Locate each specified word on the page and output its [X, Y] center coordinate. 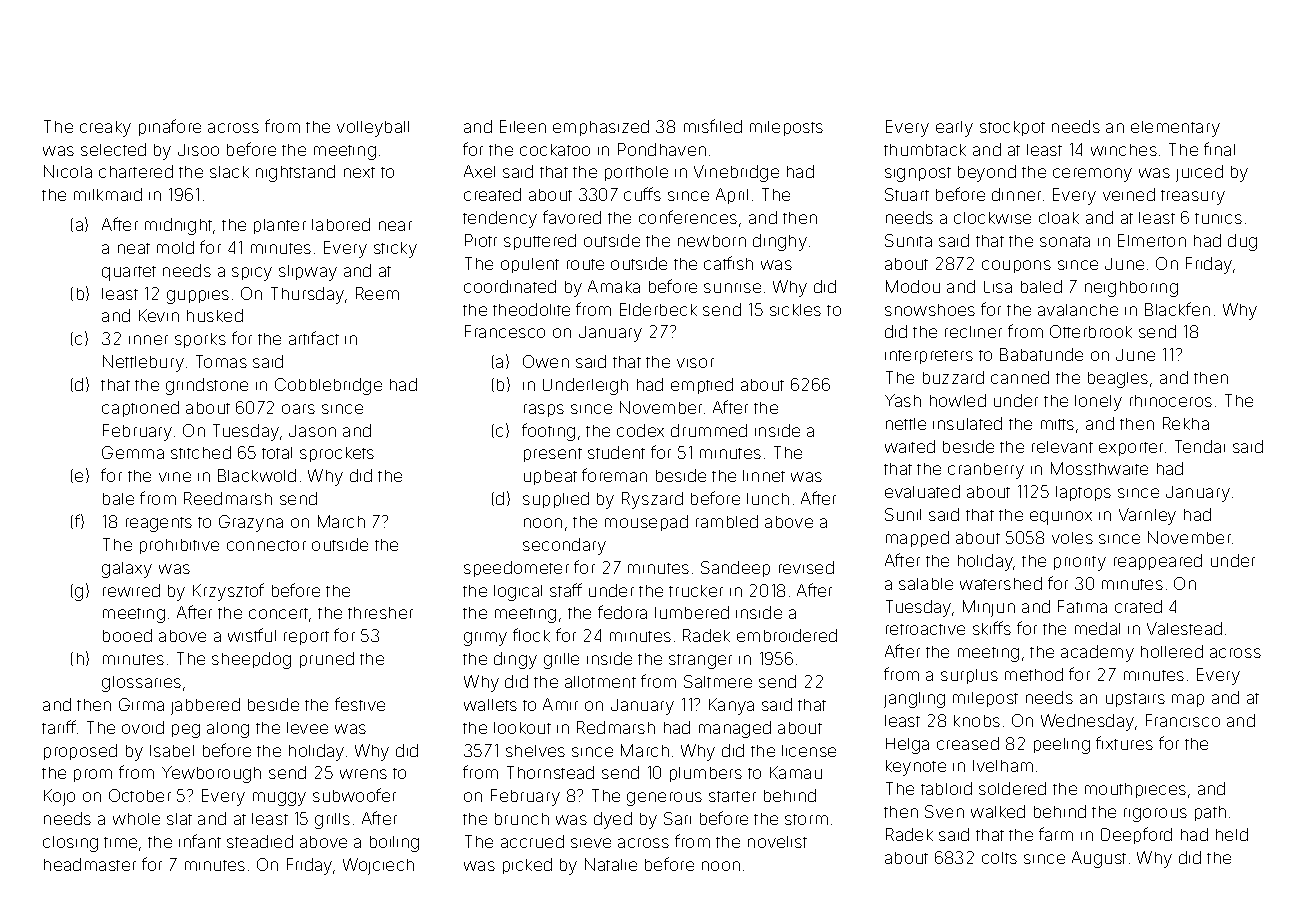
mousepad [646, 523]
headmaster [90, 864]
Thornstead [550, 772]
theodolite [531, 309]
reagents [159, 524]
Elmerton [1152, 240]
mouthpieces [1135, 790]
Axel [479, 171]
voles [1072, 538]
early [954, 129]
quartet [129, 273]
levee [307, 728]
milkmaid [108, 194]
